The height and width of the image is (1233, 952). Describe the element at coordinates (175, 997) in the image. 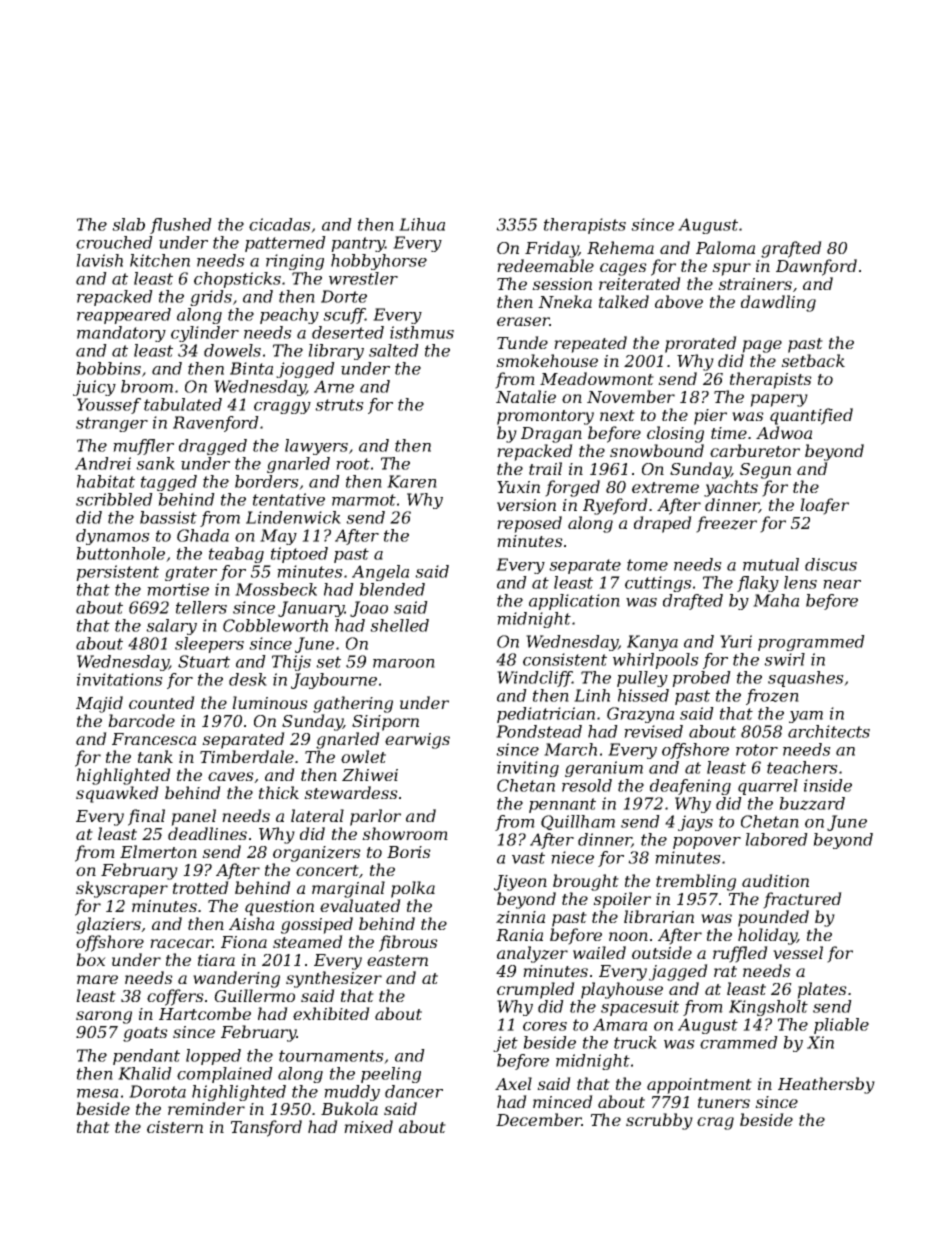

I see `coffers` at that location.
